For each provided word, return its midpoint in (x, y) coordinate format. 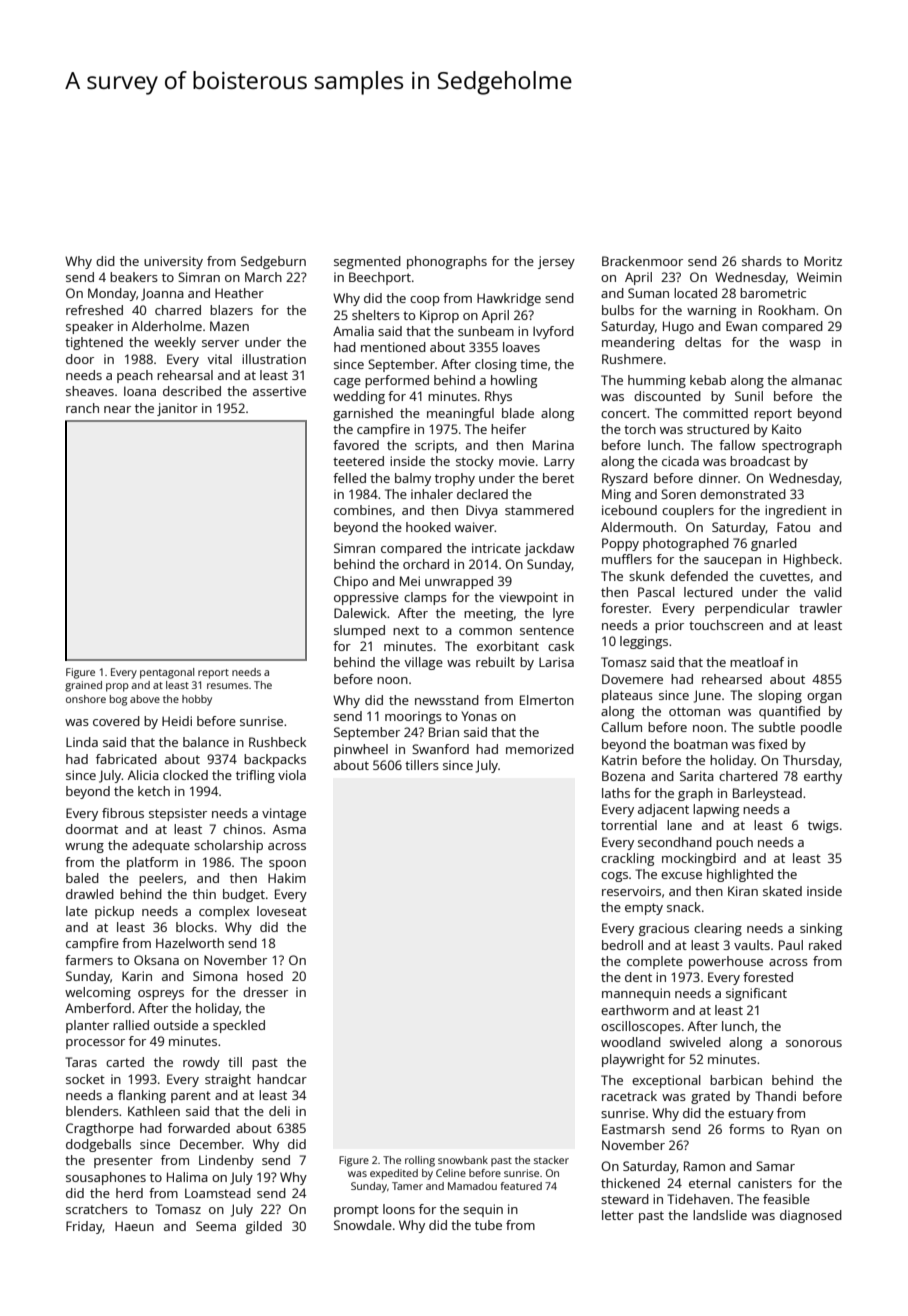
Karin (137, 976)
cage (347, 383)
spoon (287, 865)
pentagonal (167, 673)
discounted (667, 396)
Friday (84, 1227)
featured (521, 1186)
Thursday (811, 761)
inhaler (432, 494)
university (173, 262)
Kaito (786, 429)
